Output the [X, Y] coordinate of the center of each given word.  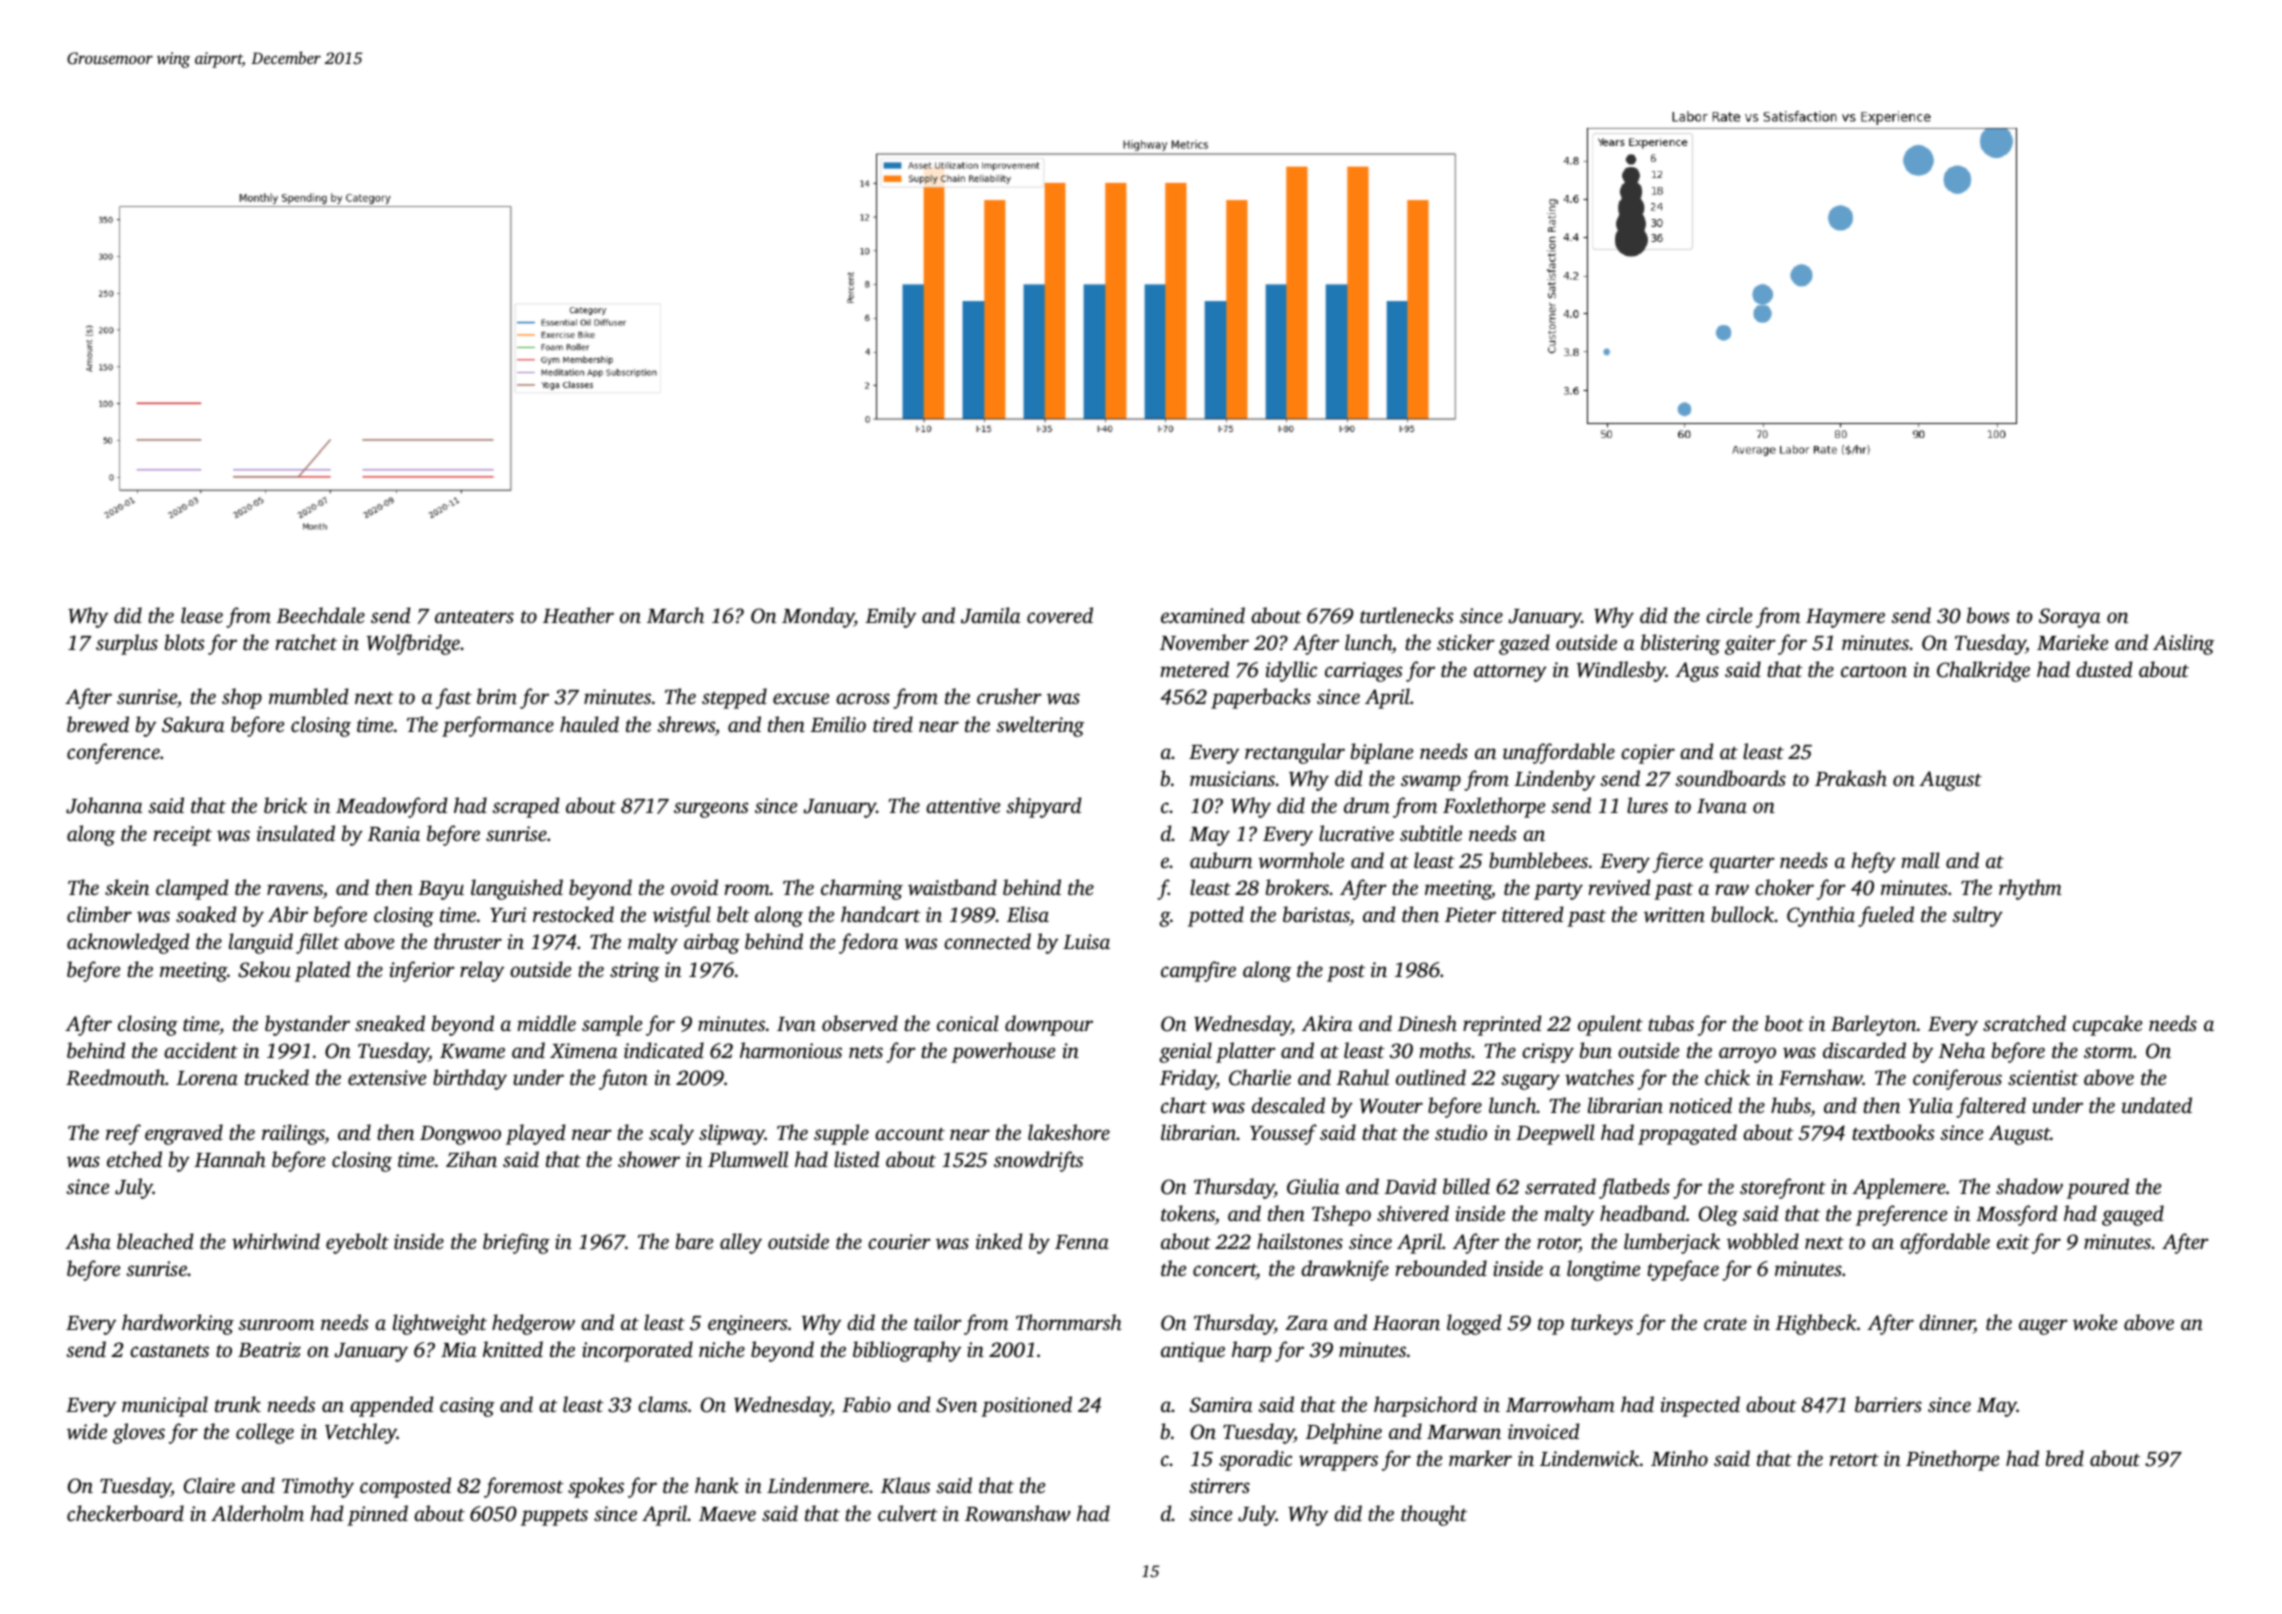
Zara [1306, 1323]
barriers [1888, 1404]
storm [2108, 1052]
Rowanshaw [1018, 1513]
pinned [377, 1515]
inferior [422, 971]
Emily [890, 617]
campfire [1198, 971]
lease [202, 615]
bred [2065, 1458]
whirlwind [276, 1241]
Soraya [2069, 618]
